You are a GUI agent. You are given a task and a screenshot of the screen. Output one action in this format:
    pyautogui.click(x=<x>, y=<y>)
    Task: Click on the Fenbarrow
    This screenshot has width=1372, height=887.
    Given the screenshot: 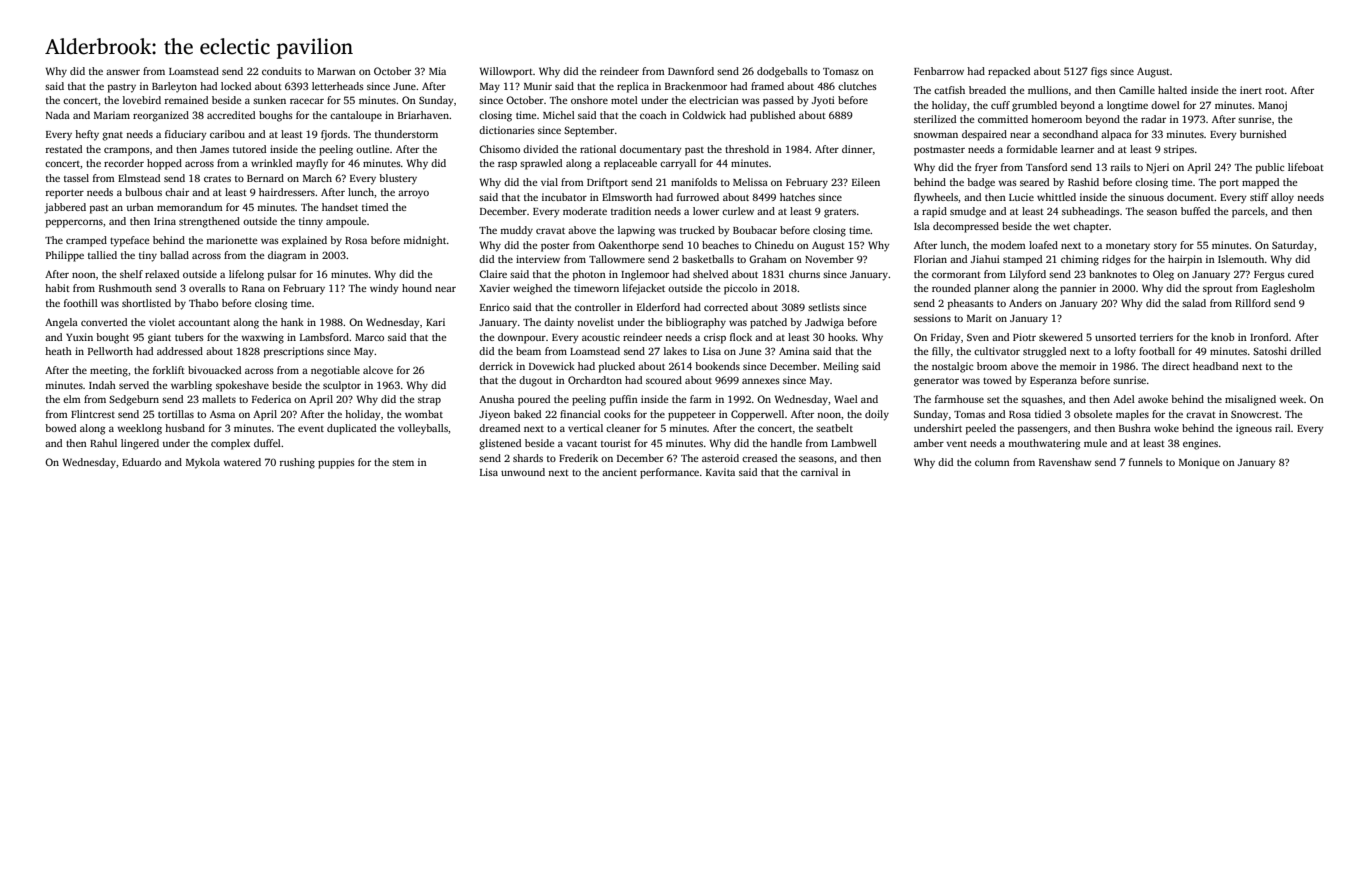 What is the action you would take?
    pyautogui.click(x=939, y=71)
